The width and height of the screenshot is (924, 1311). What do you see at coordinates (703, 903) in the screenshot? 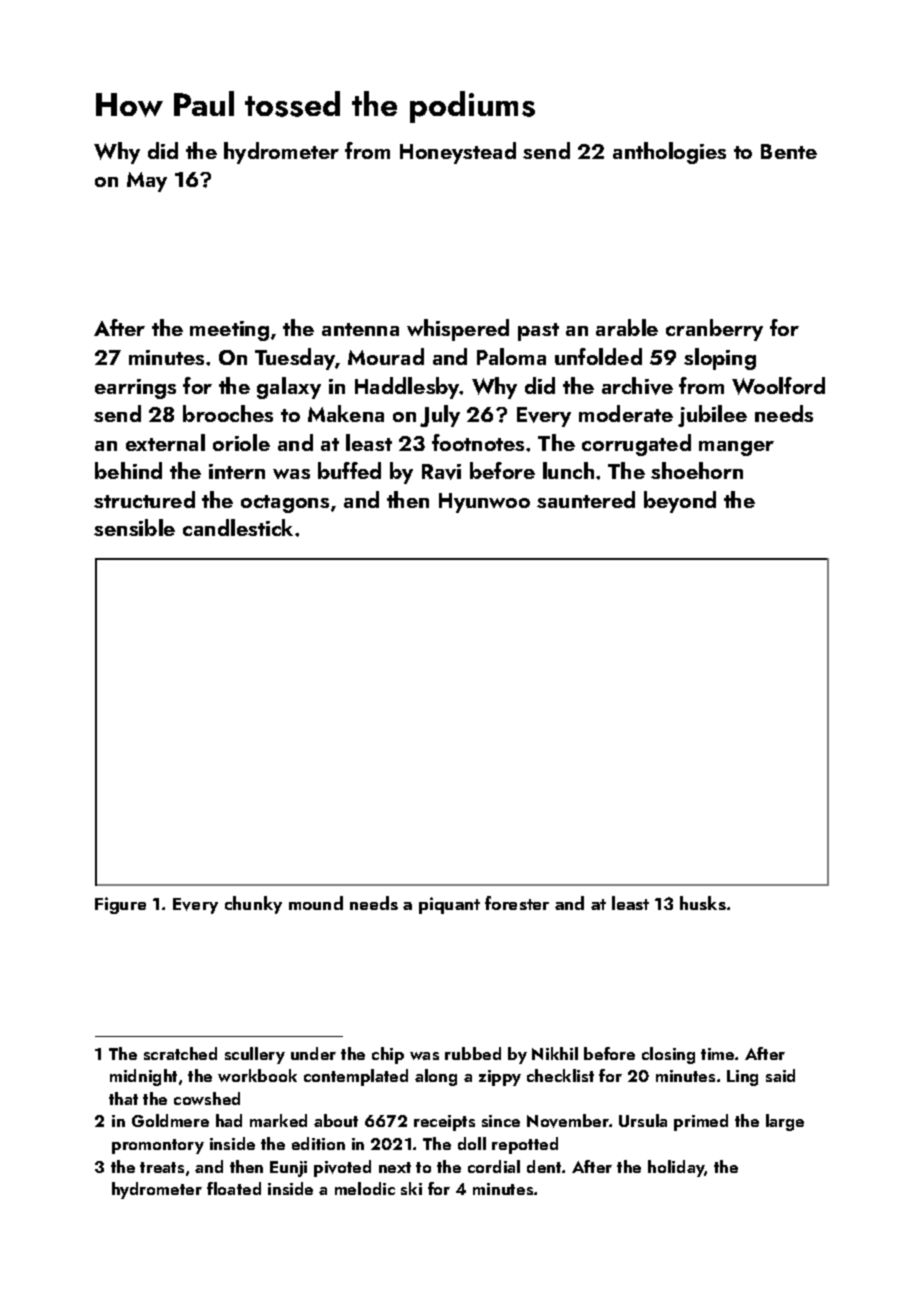
I see `husks` at bounding box center [703, 903].
